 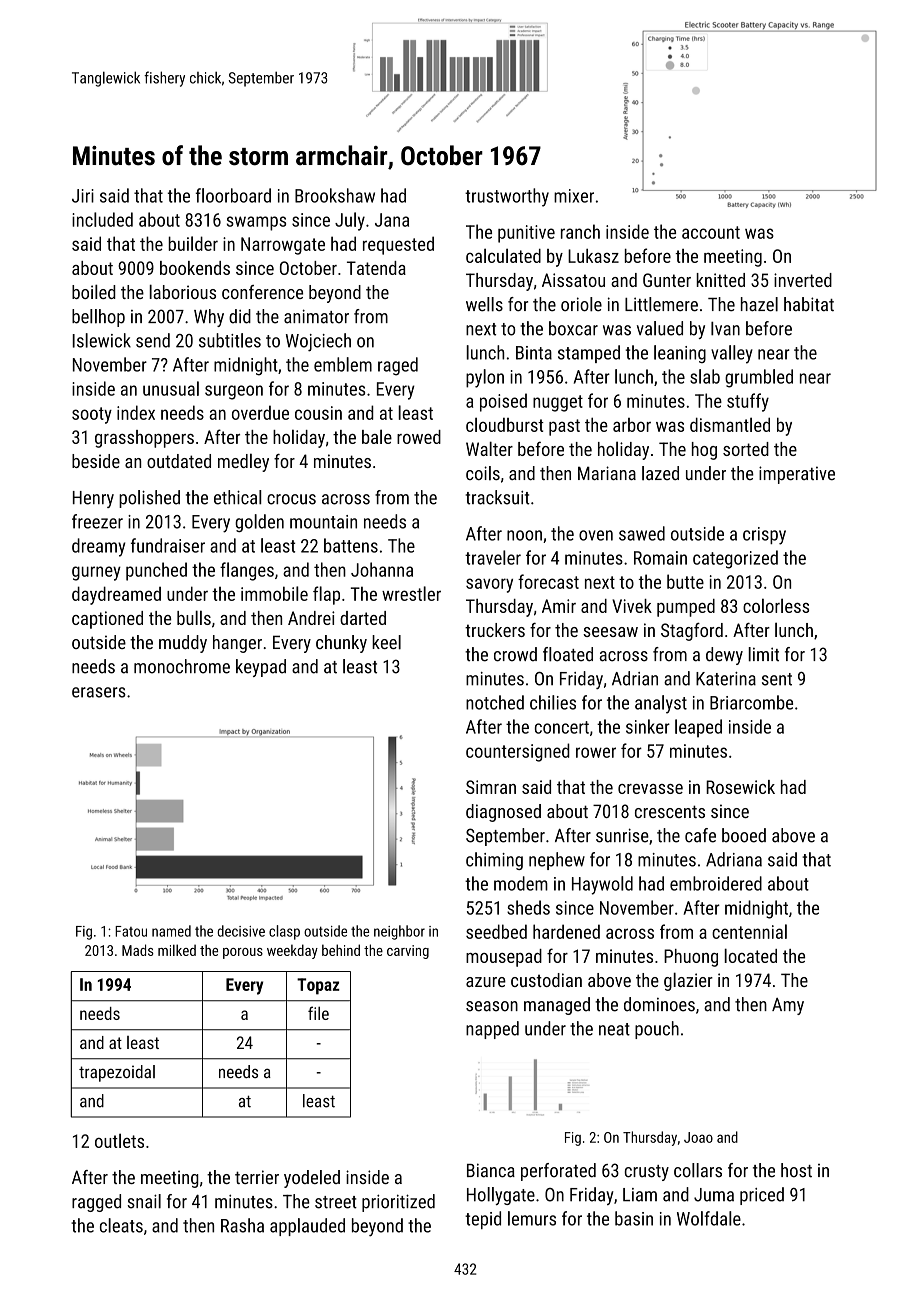 I want to click on imperative, so click(x=797, y=475).
